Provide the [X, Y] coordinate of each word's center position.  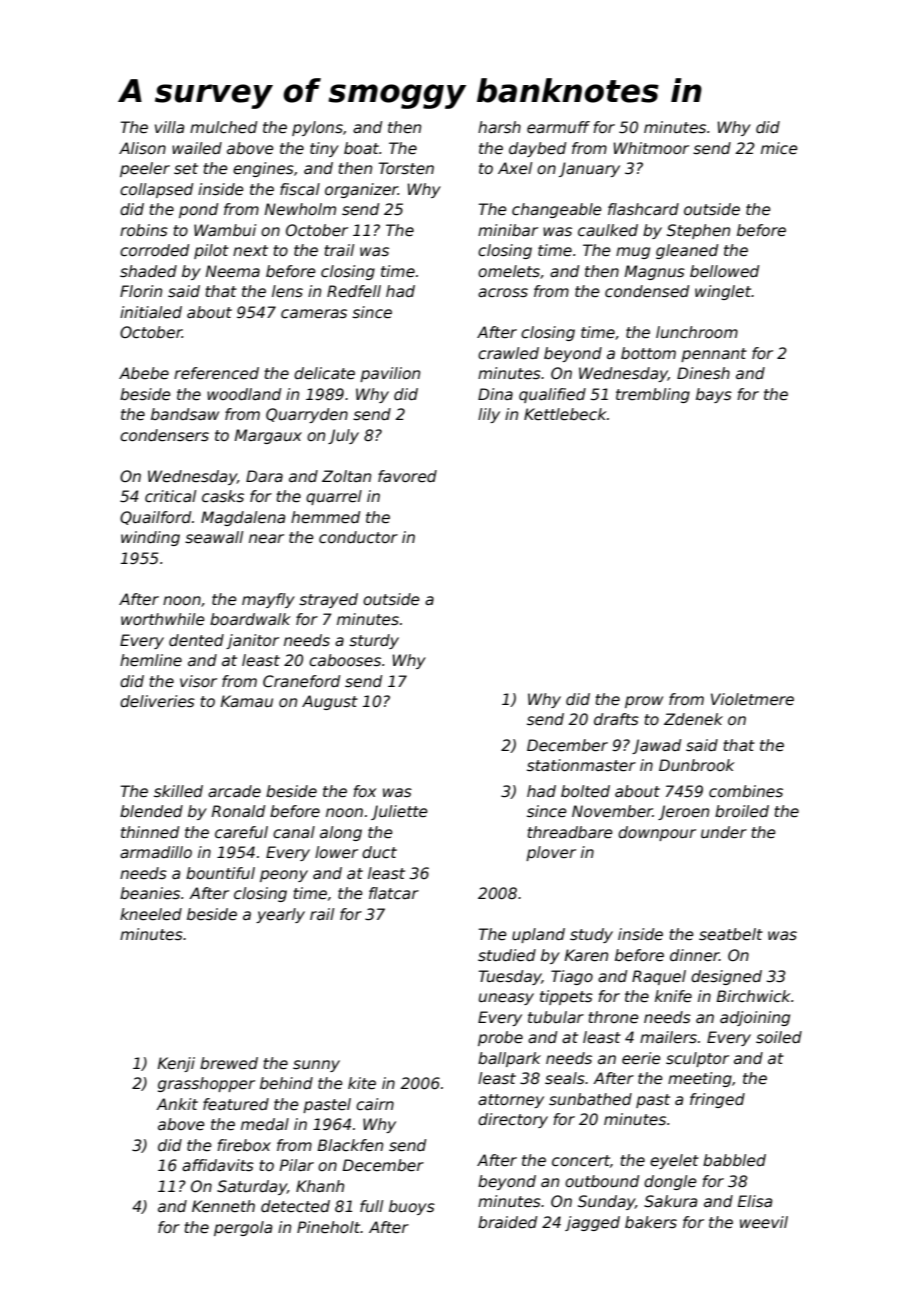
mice [779, 148]
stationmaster [581, 765]
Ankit [177, 1104]
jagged [592, 1223]
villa [169, 127]
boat [361, 148]
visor [198, 681]
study [591, 935]
